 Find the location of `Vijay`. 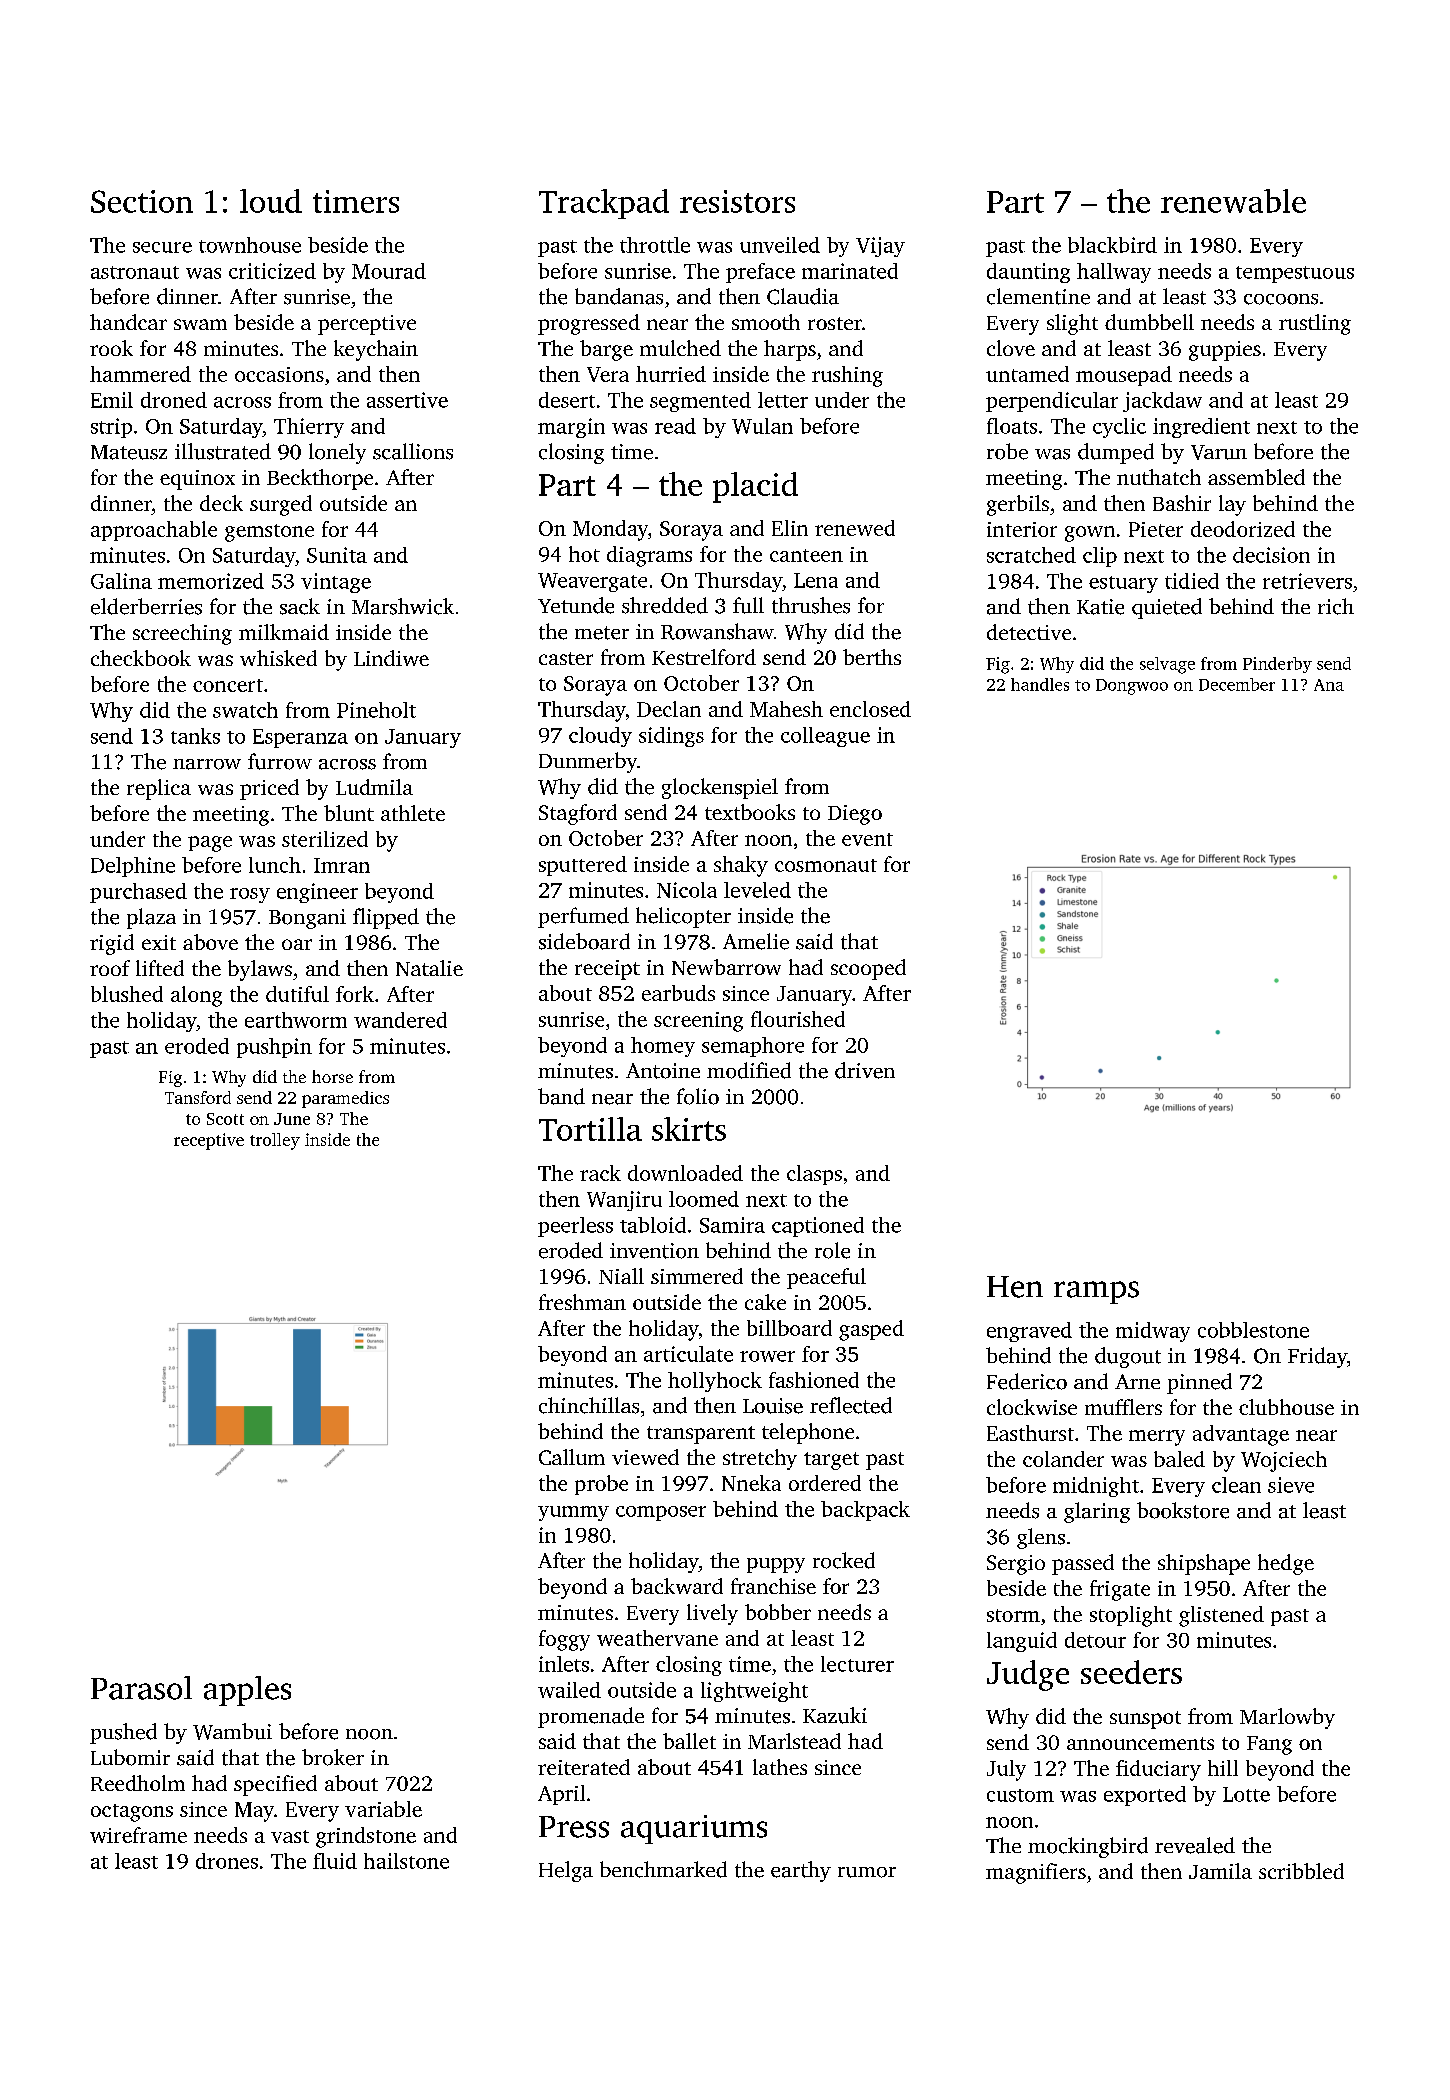

Vijay is located at coordinates (880, 247).
